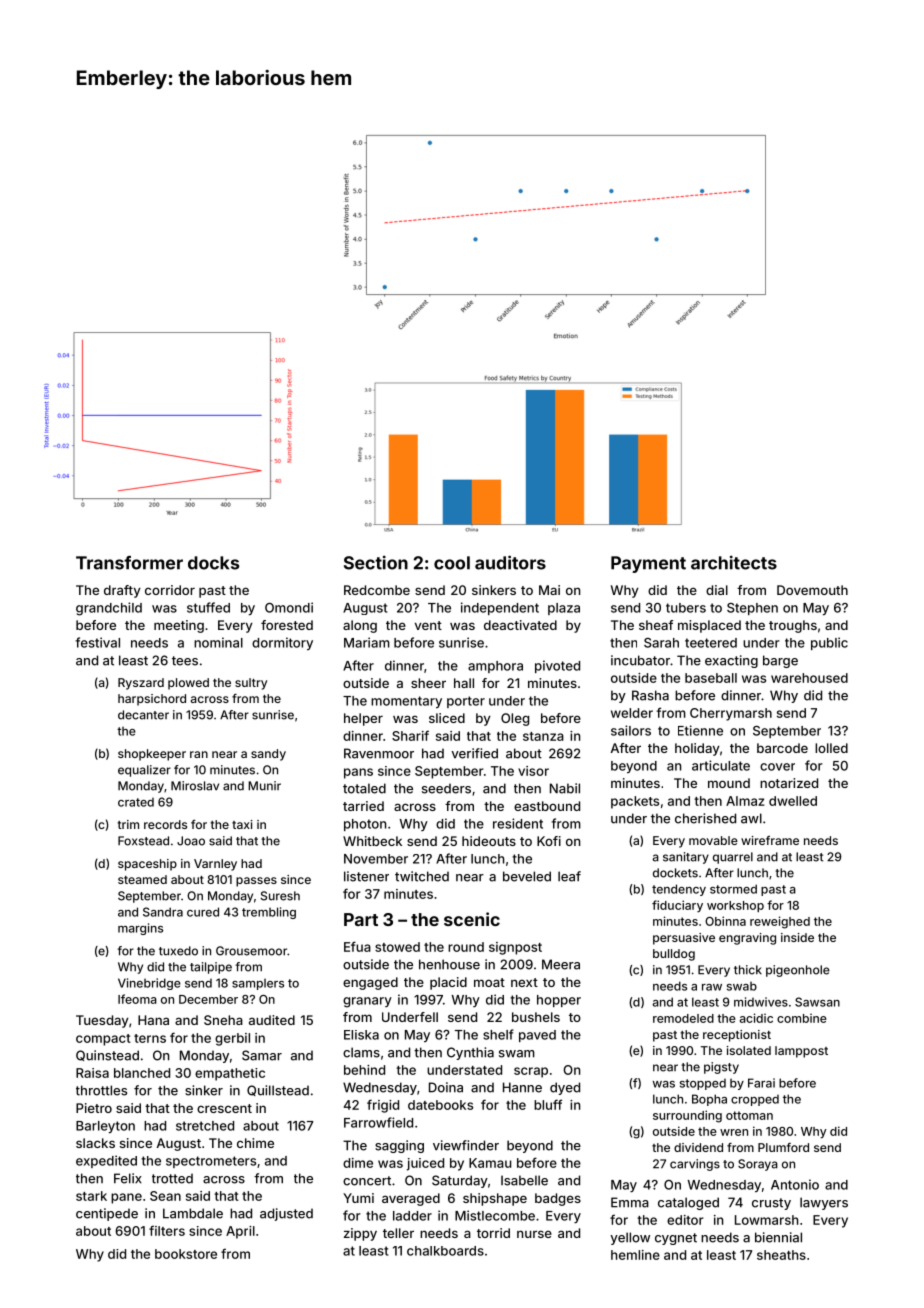 The image size is (924, 1308). Describe the element at coordinates (565, 788) in the screenshot. I see `Nabil` at that location.
